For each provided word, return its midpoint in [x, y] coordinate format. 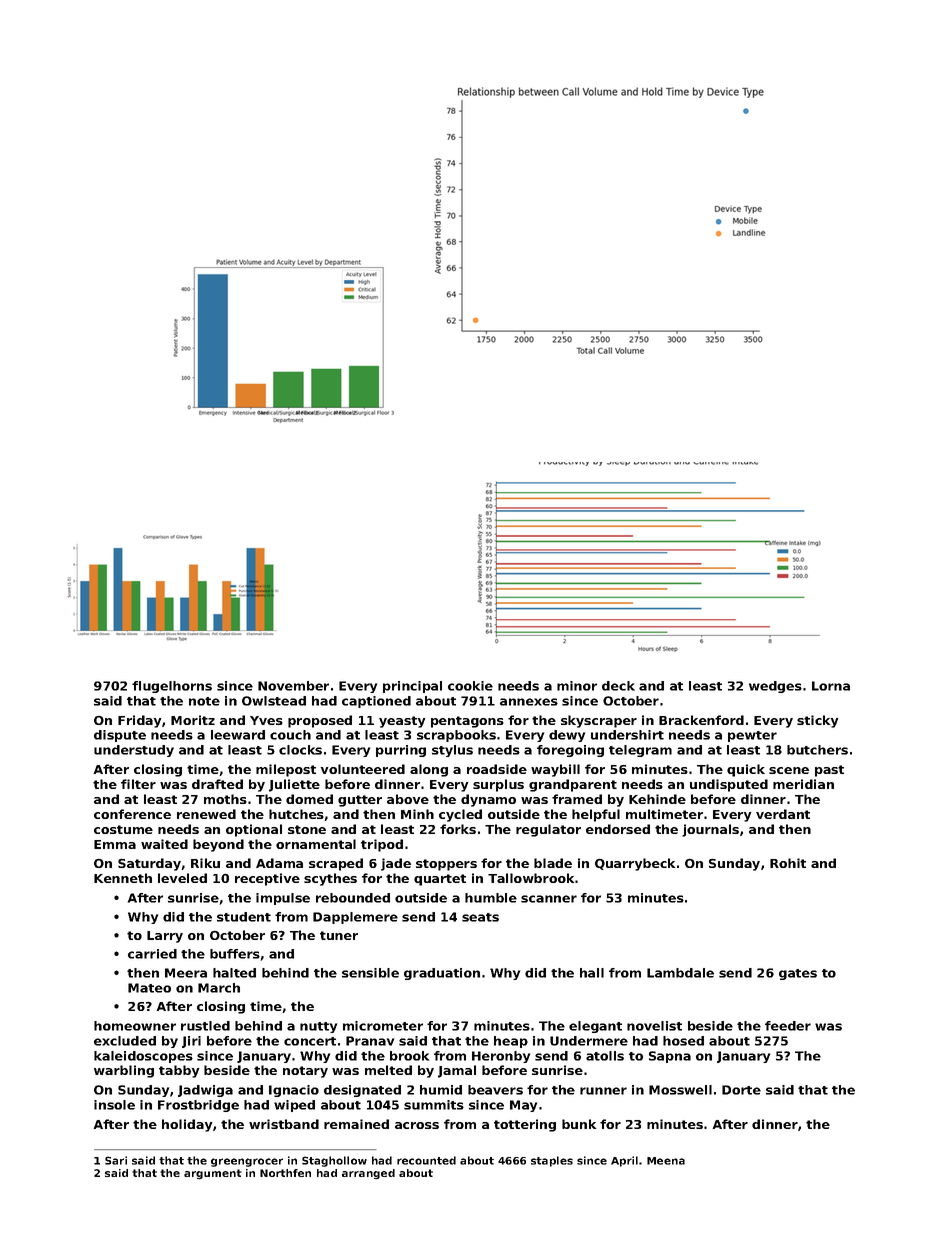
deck [618, 686]
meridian [803, 784]
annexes [529, 702]
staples [552, 1161]
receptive [267, 879]
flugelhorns [172, 687]
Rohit [788, 863]
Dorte [741, 1090]
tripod [382, 845]
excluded [125, 1041]
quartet [440, 880]
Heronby [501, 1057]
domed [309, 799]
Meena [666, 1161]
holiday [187, 1125]
